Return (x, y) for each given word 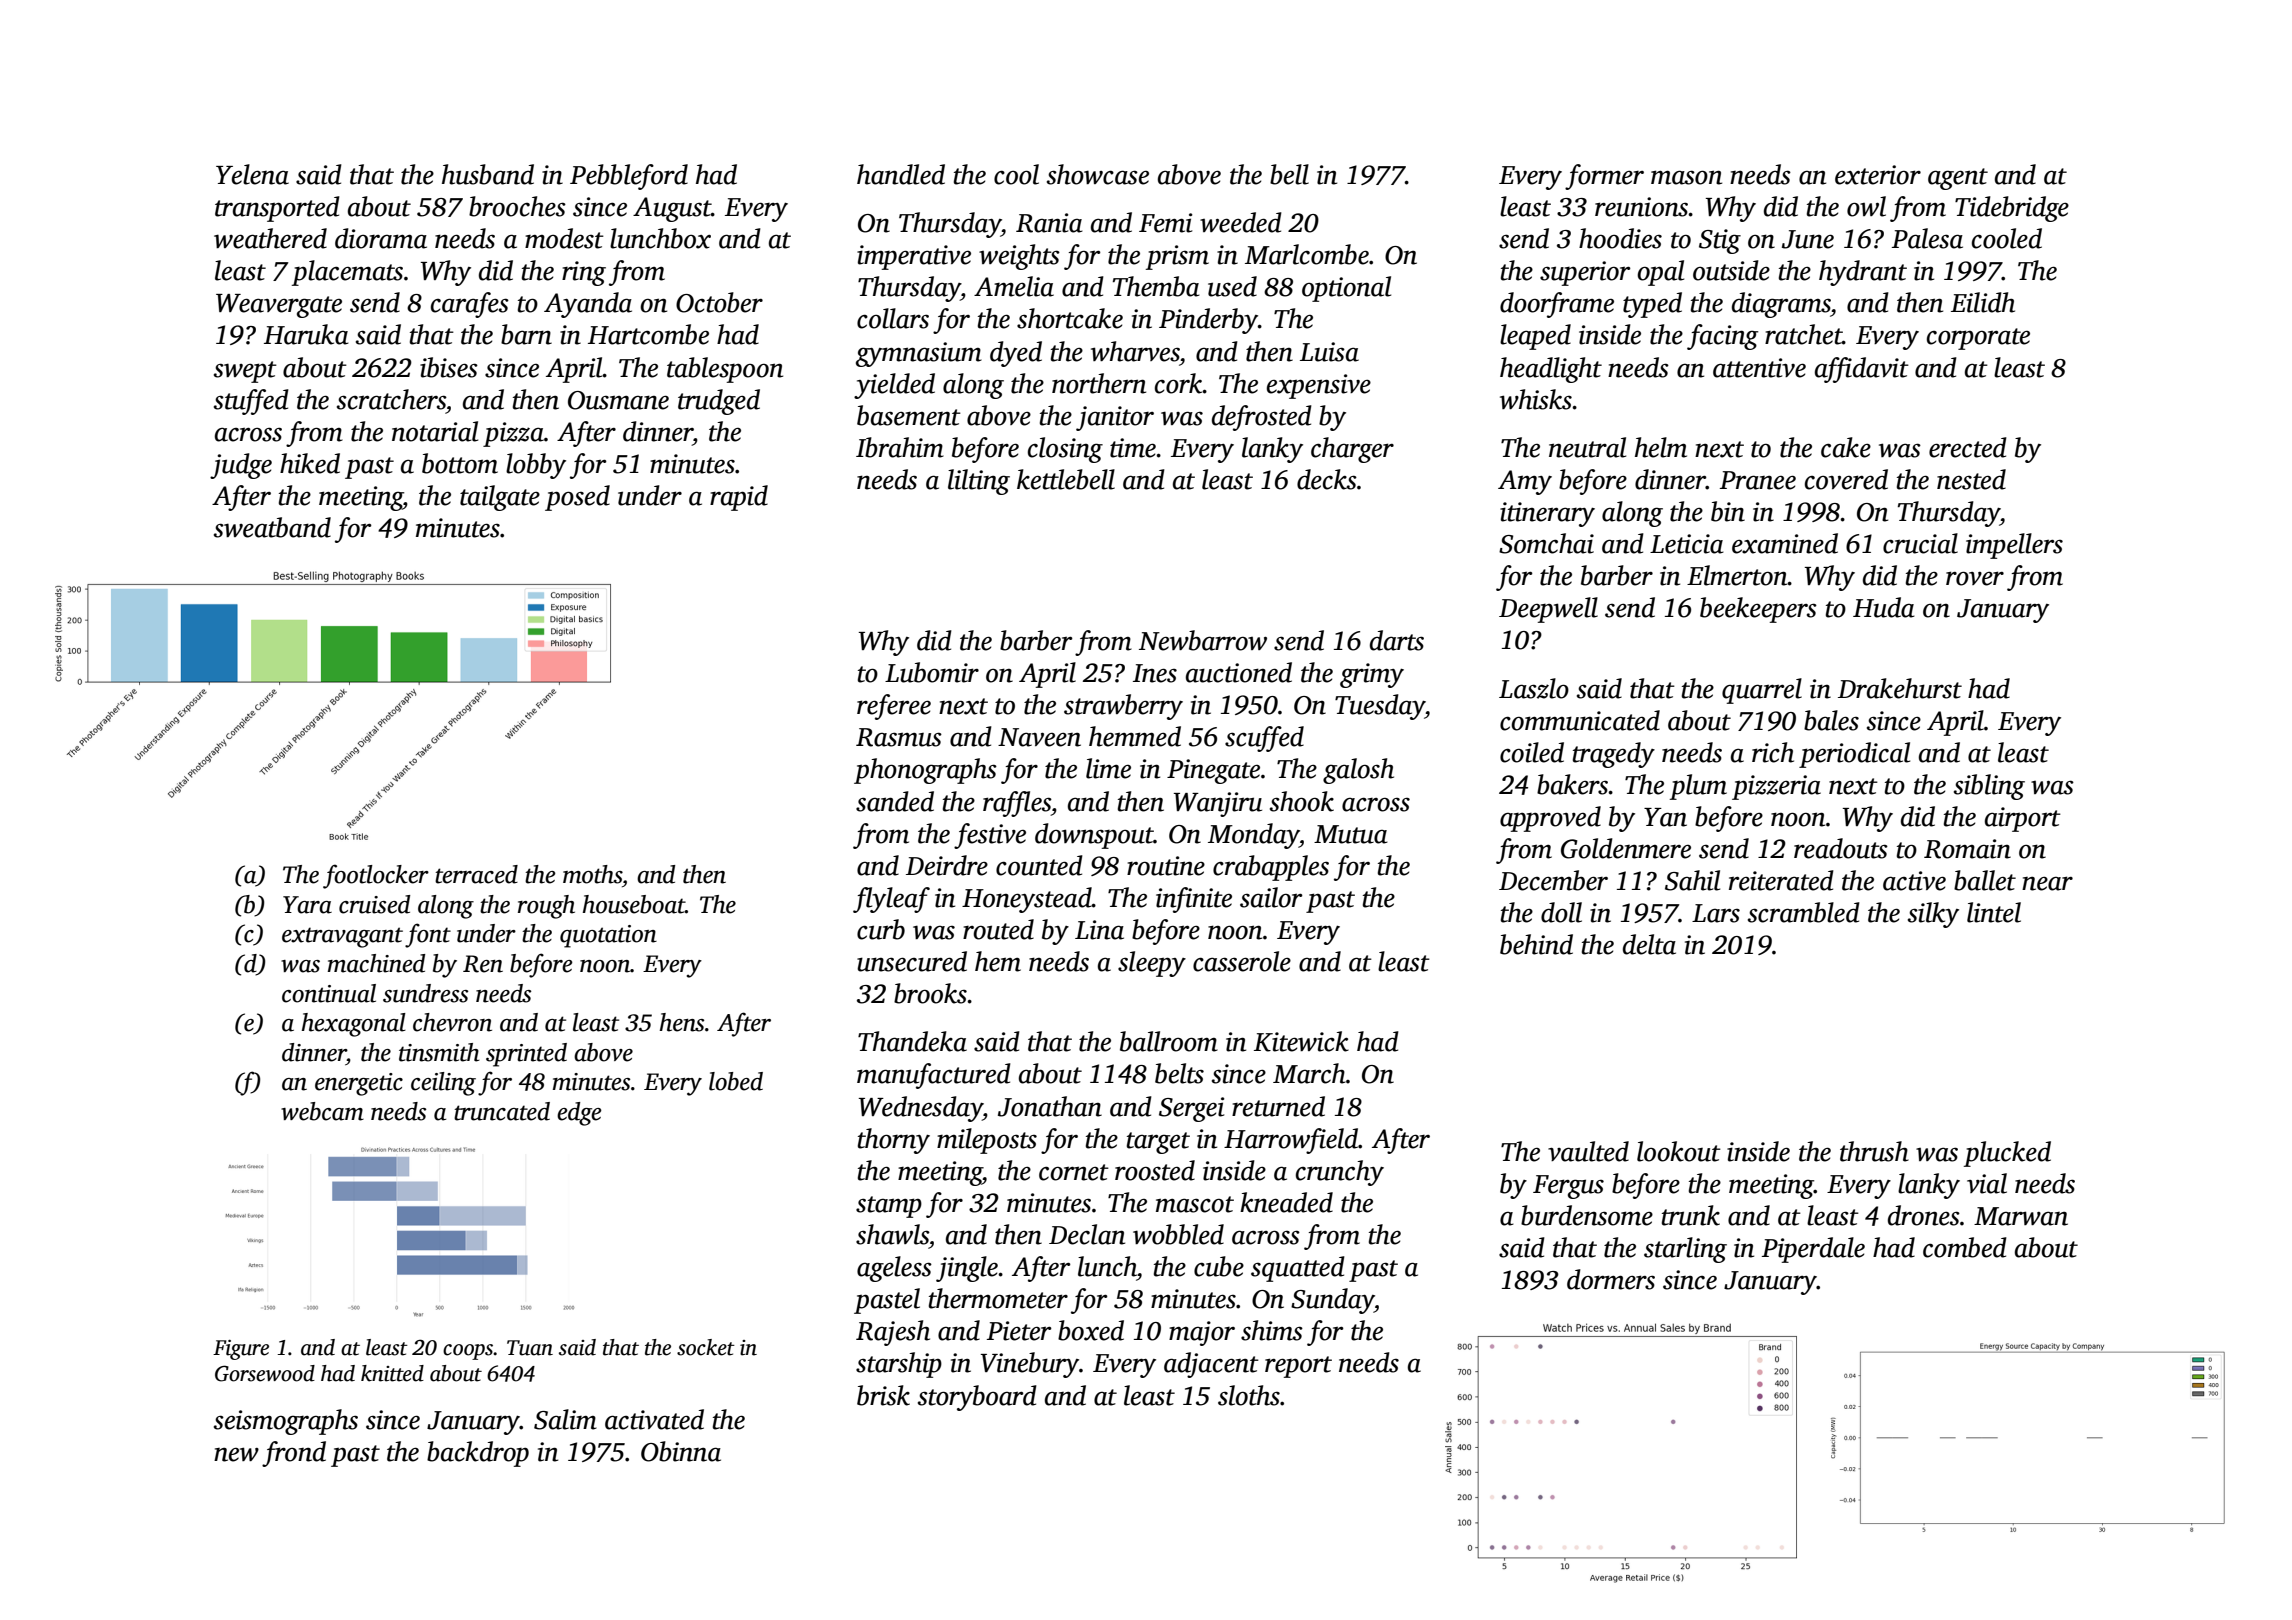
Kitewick (1301, 1041)
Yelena (252, 174)
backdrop (478, 1454)
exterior (1878, 175)
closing (1065, 450)
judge (241, 466)
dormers (1611, 1279)
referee (894, 707)
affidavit (1862, 370)
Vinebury (1030, 1365)
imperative (914, 257)
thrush (1874, 1151)
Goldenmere (1626, 848)
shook (1302, 801)
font (428, 935)
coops (468, 1352)
